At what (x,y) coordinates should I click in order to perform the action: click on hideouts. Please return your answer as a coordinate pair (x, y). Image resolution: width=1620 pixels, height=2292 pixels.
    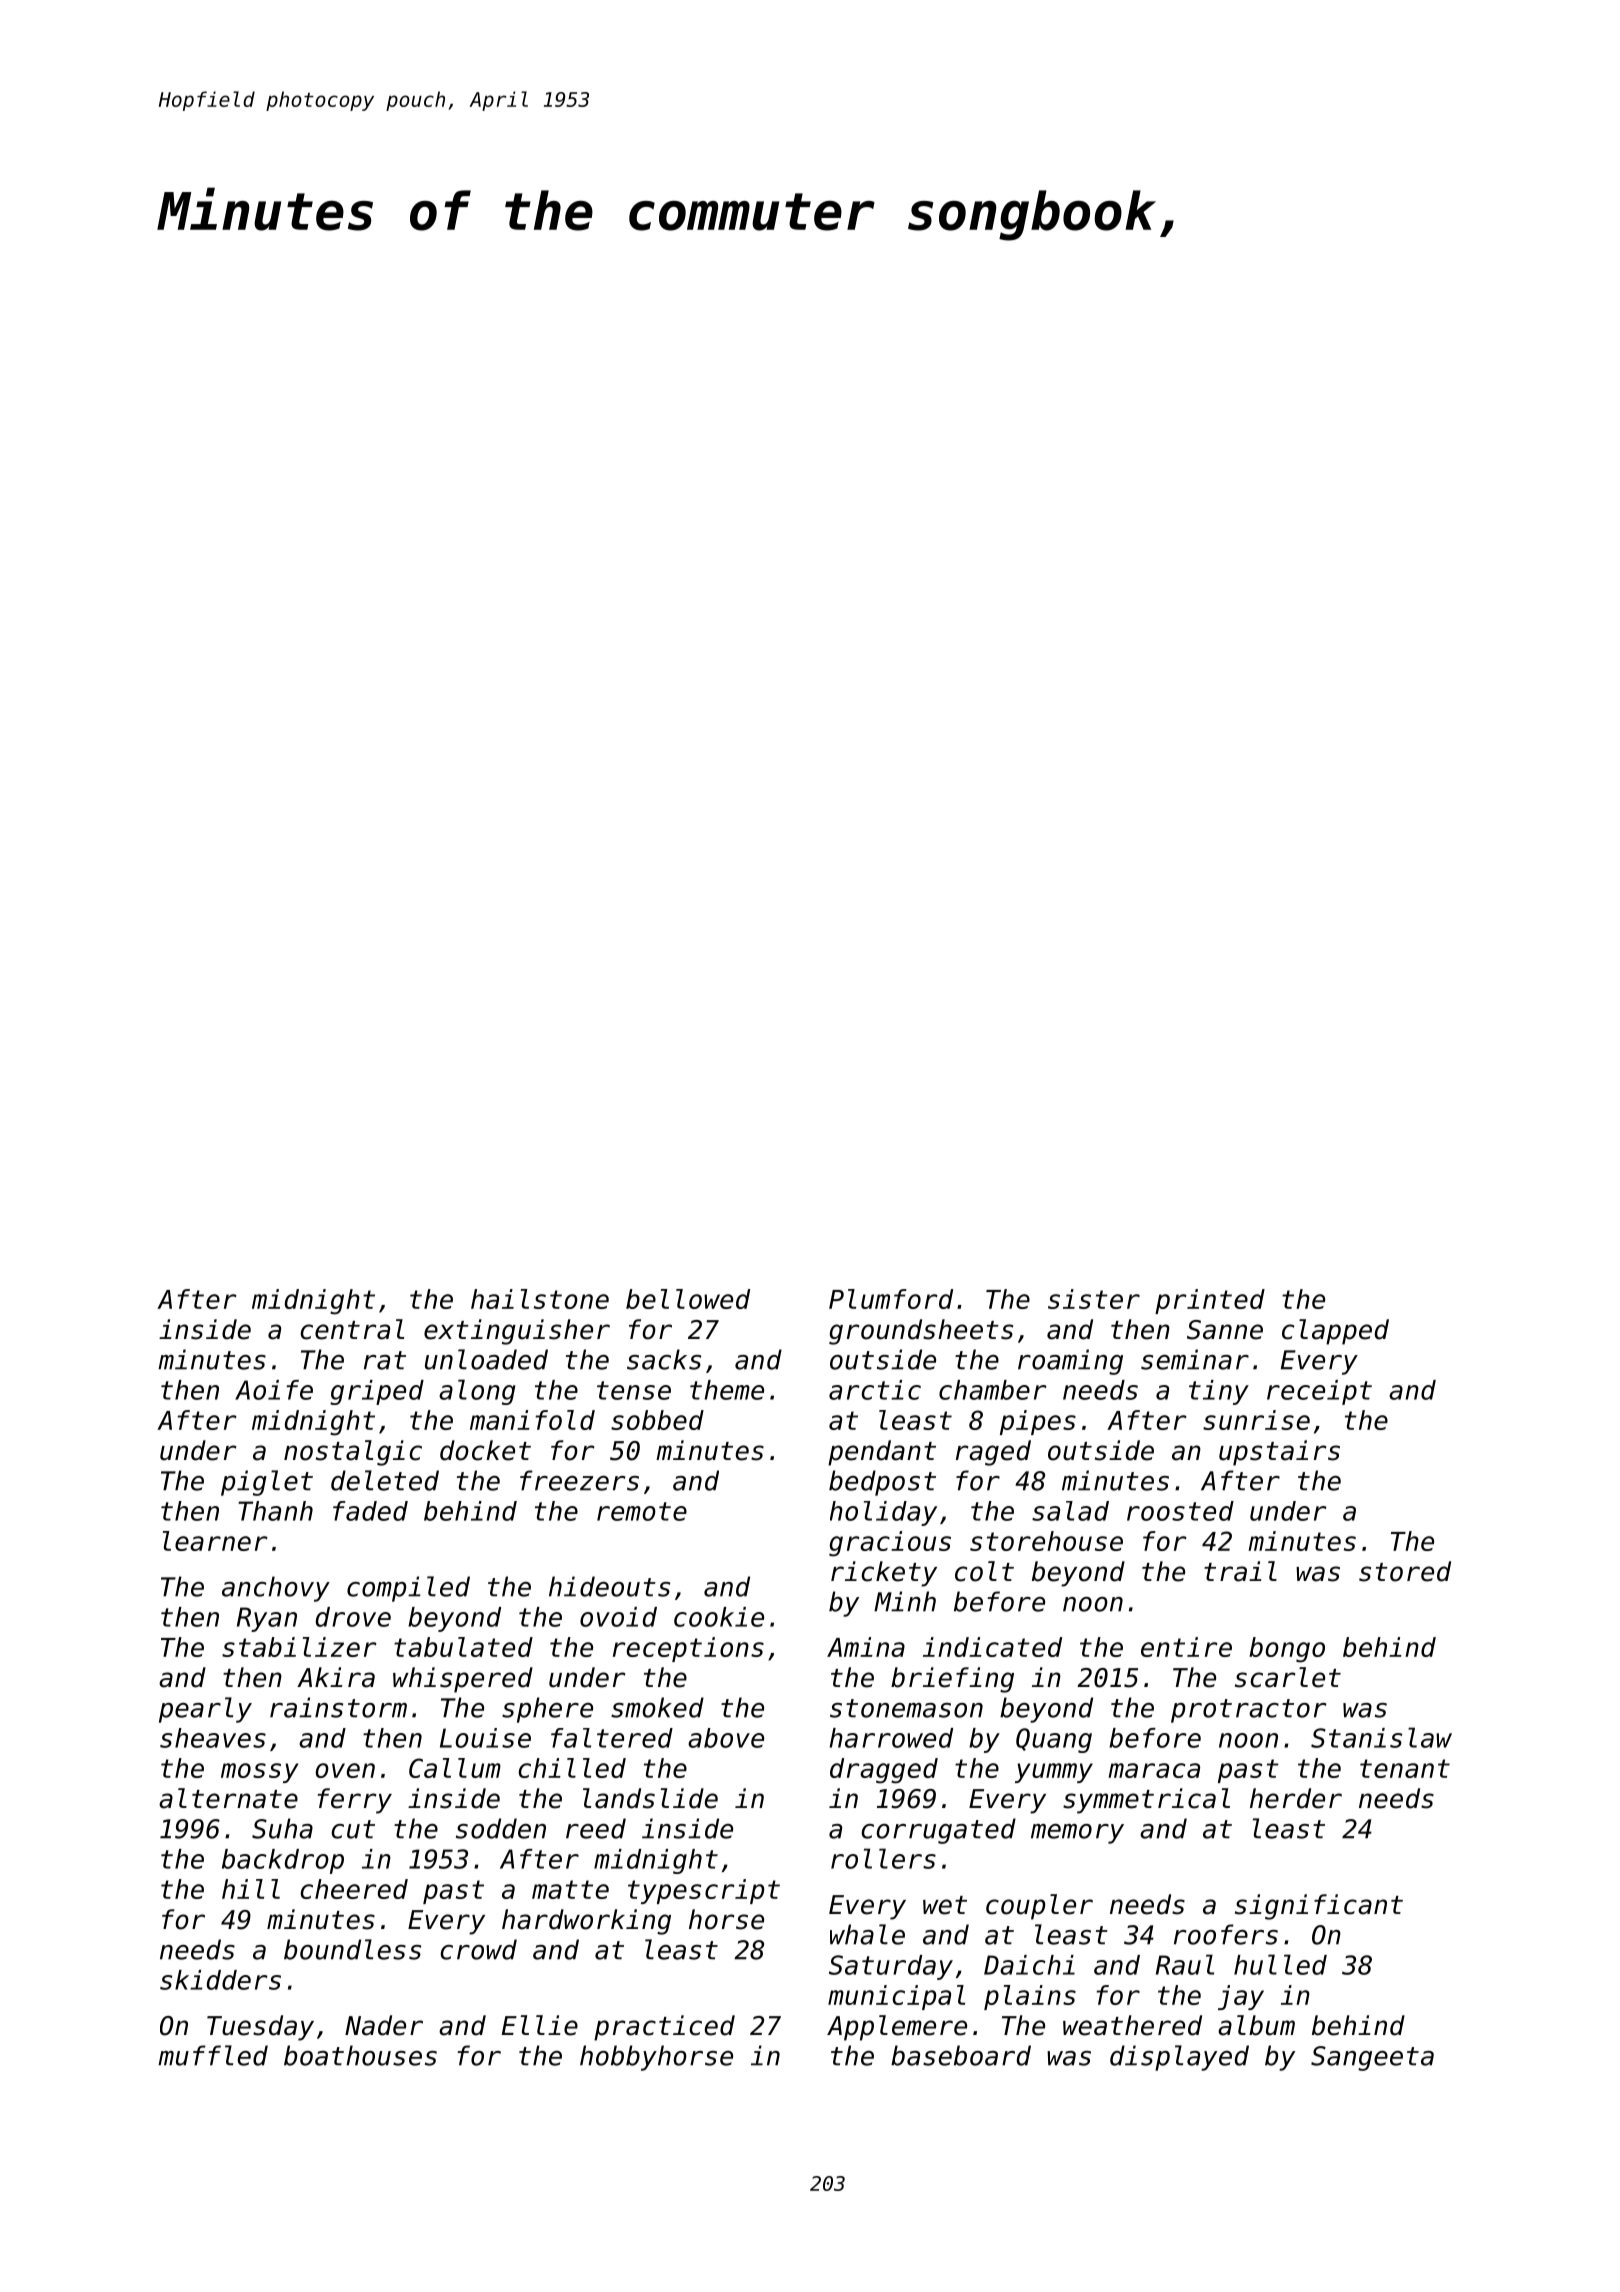
    Looking at the image, I should click on (609, 1586).
